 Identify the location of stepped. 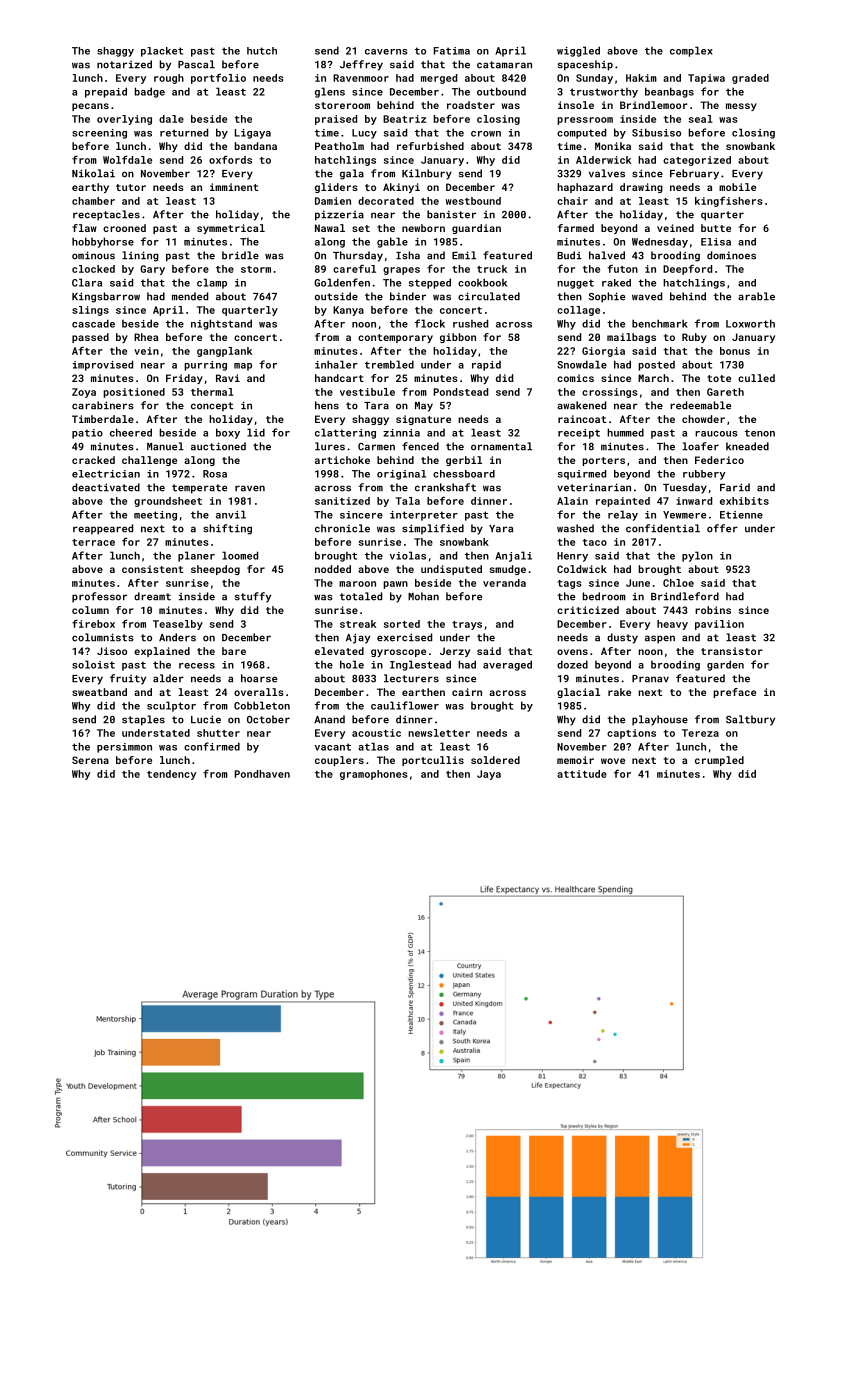
(430, 283).
